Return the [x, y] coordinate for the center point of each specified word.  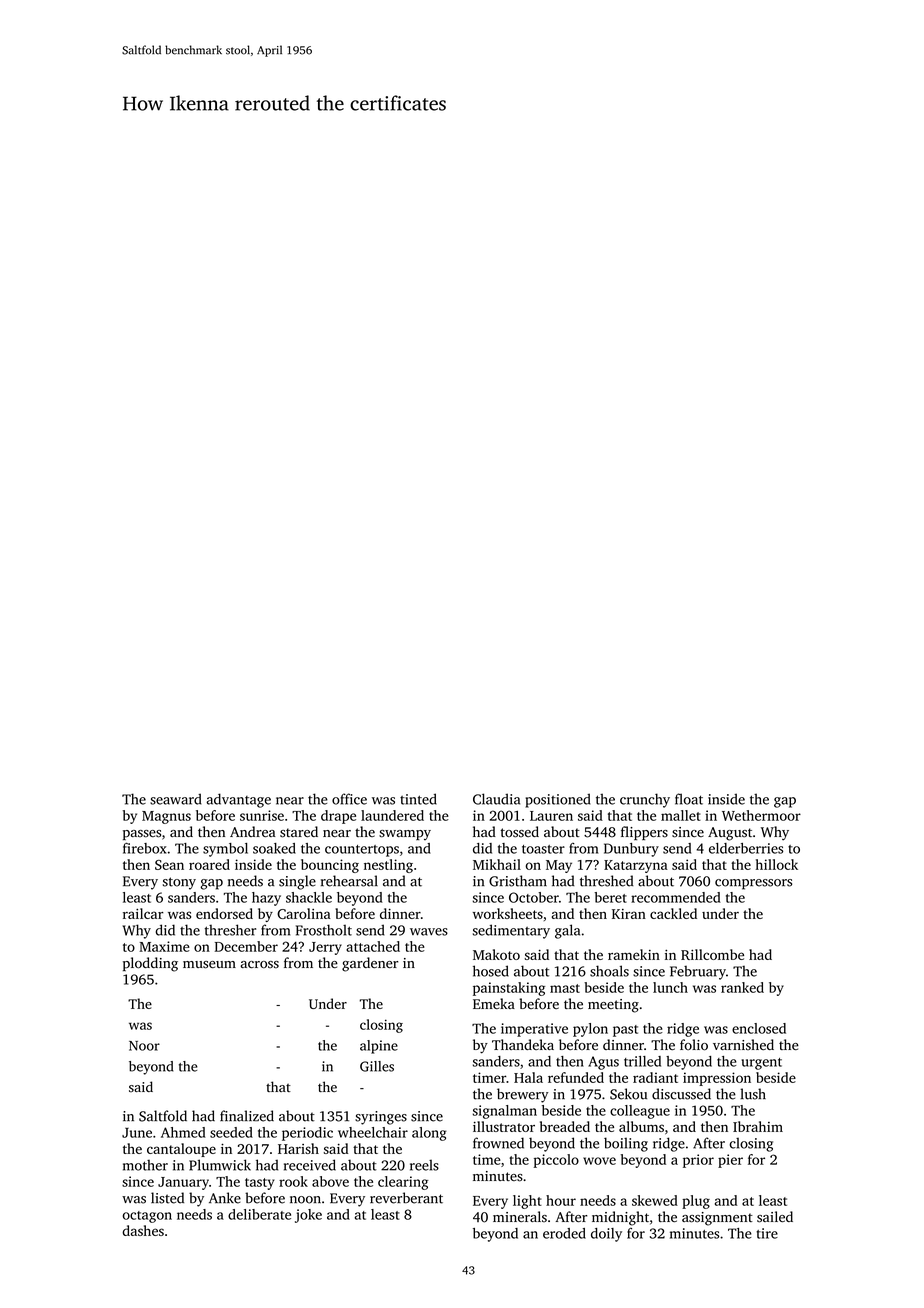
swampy [405, 835]
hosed [491, 971]
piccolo [556, 1161]
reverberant [406, 1198]
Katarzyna [636, 866]
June [137, 1133]
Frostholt [324, 930]
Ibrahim [758, 1126]
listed [167, 1198]
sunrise [262, 815]
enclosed [759, 1028]
